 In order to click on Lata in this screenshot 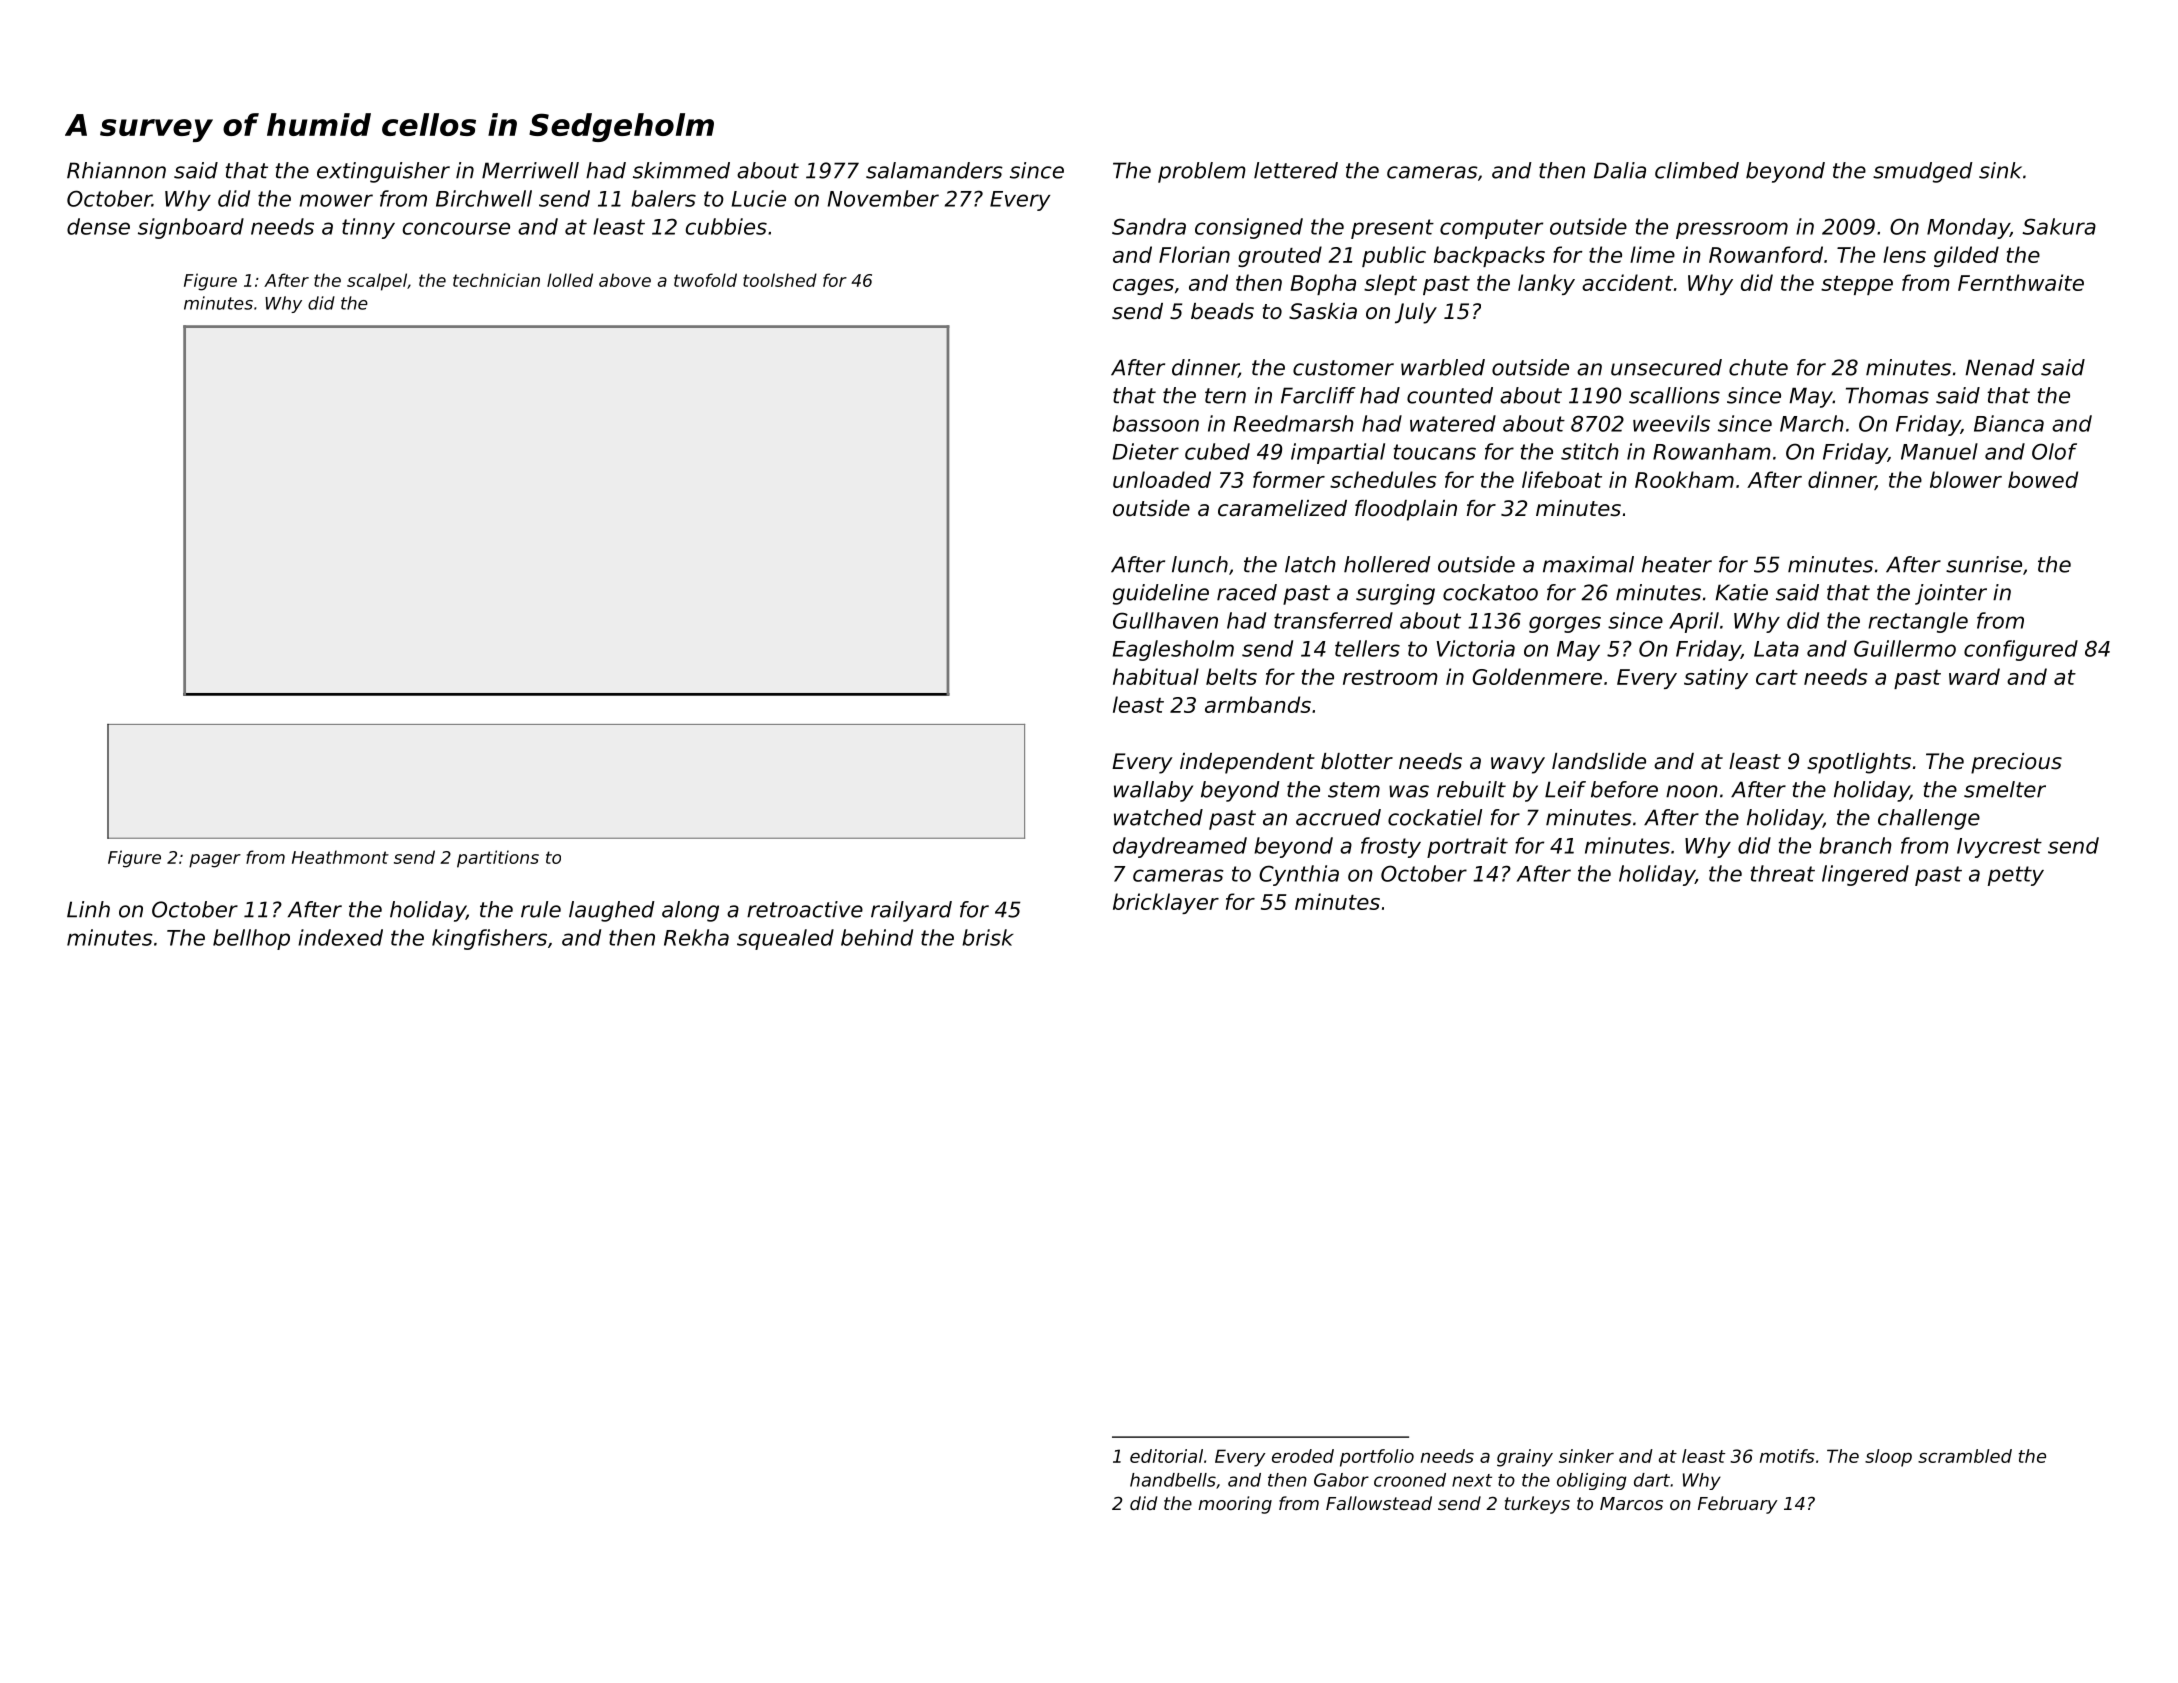, I will do `click(1776, 649)`.
